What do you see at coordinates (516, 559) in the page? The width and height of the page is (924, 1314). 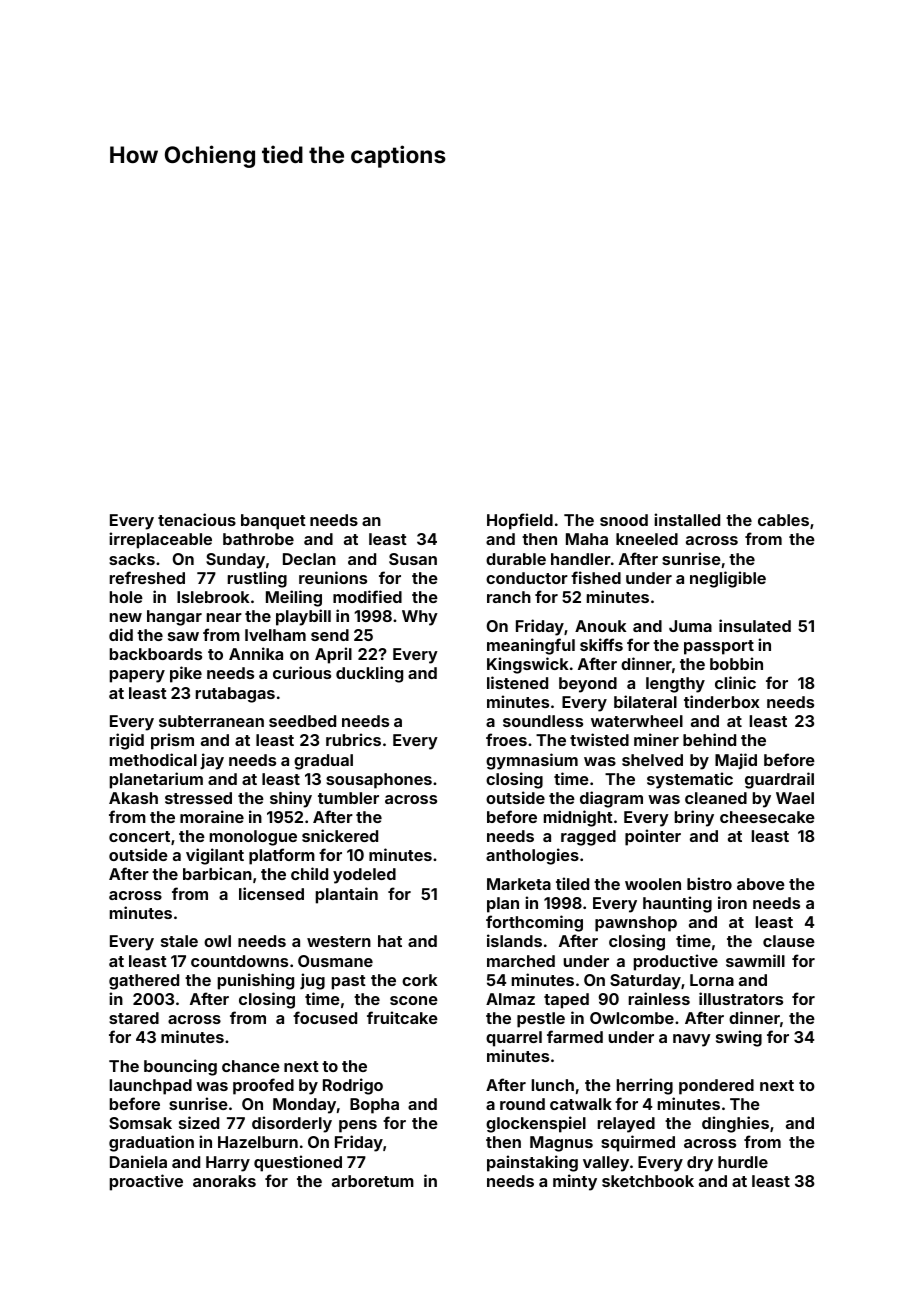 I see `durable` at bounding box center [516, 559].
